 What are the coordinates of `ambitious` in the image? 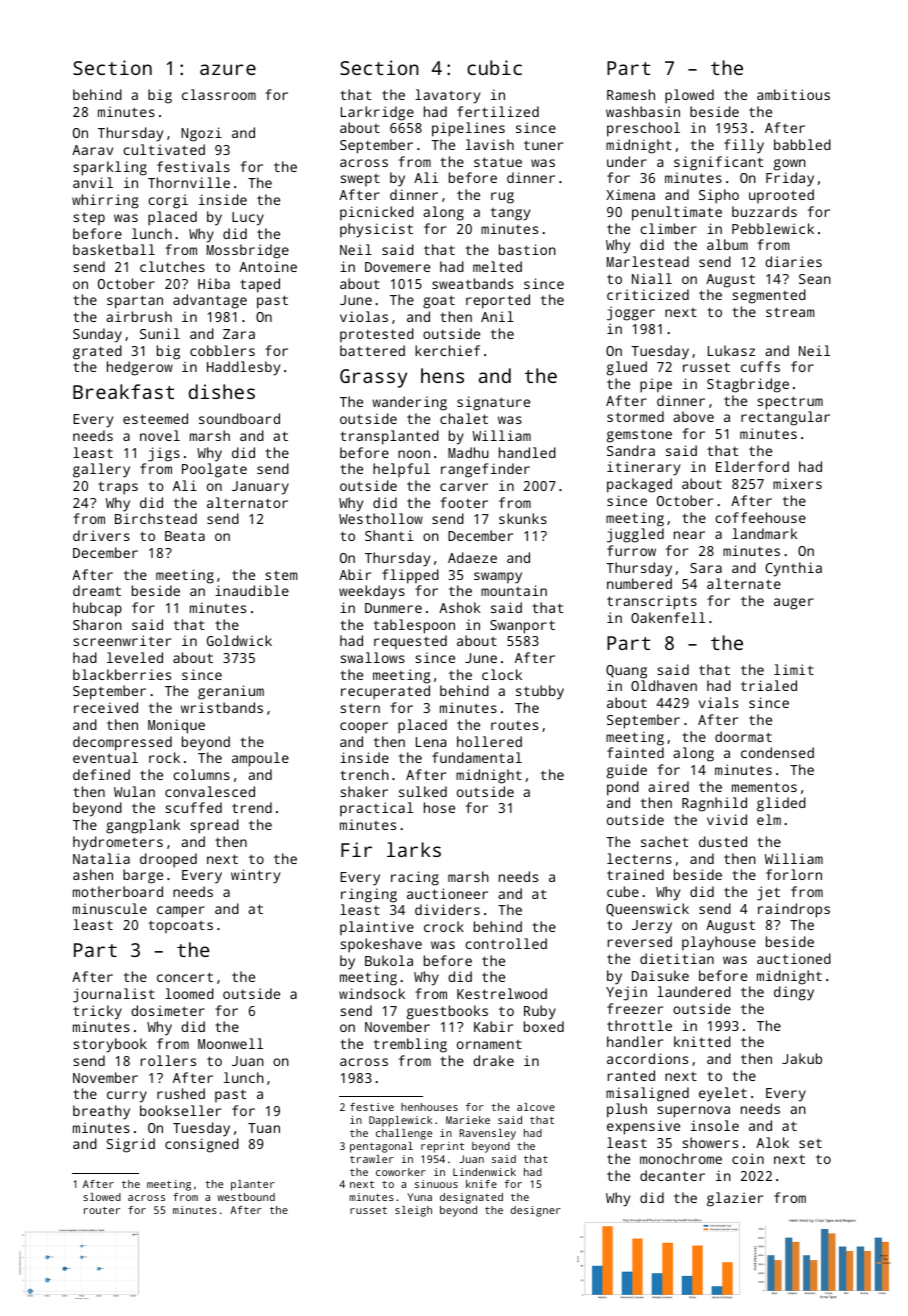 It's located at (793, 94).
